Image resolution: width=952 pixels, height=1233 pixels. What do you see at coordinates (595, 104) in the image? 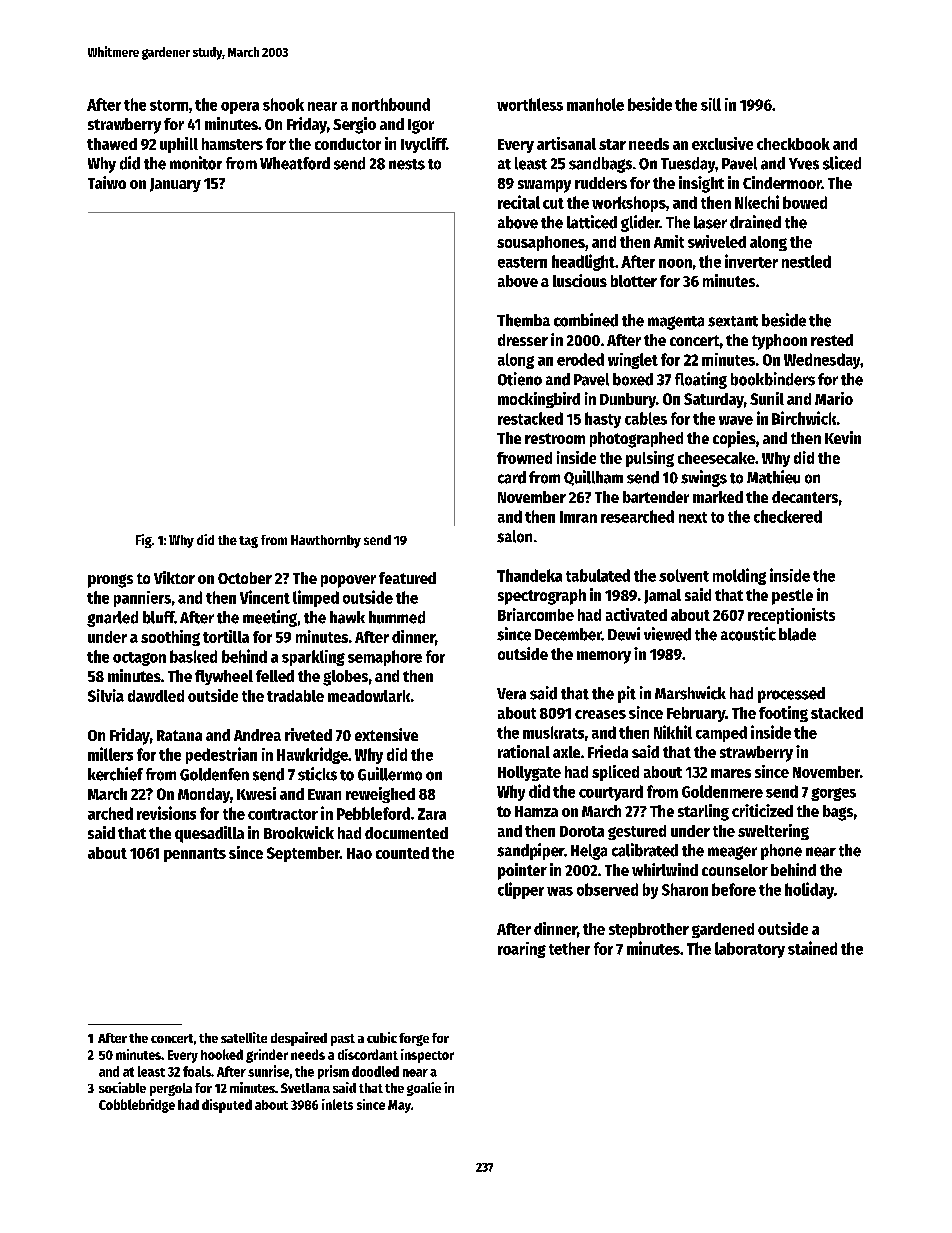
I see `manhole` at bounding box center [595, 104].
